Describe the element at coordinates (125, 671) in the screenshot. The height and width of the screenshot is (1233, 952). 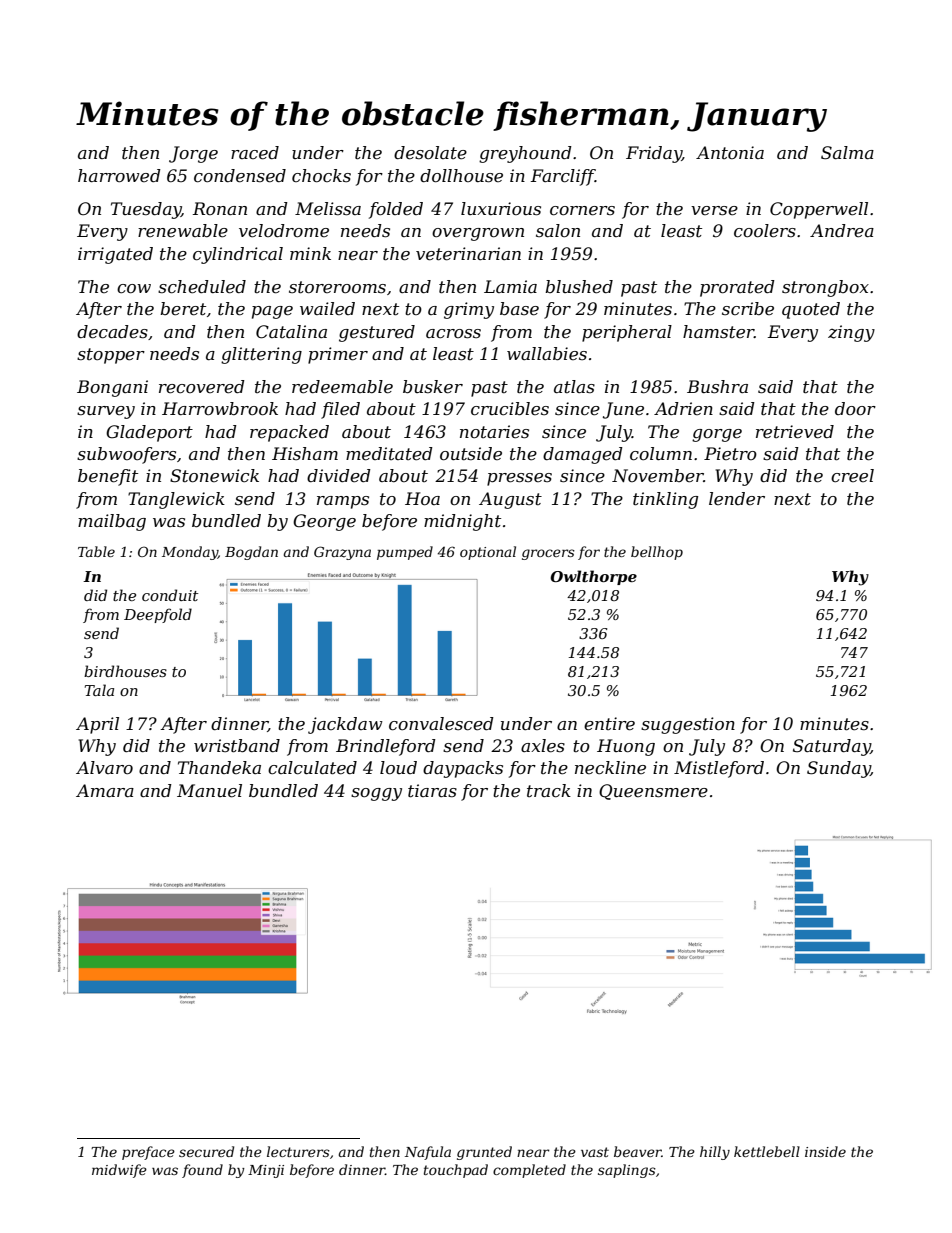
I see `birdhouses` at that location.
